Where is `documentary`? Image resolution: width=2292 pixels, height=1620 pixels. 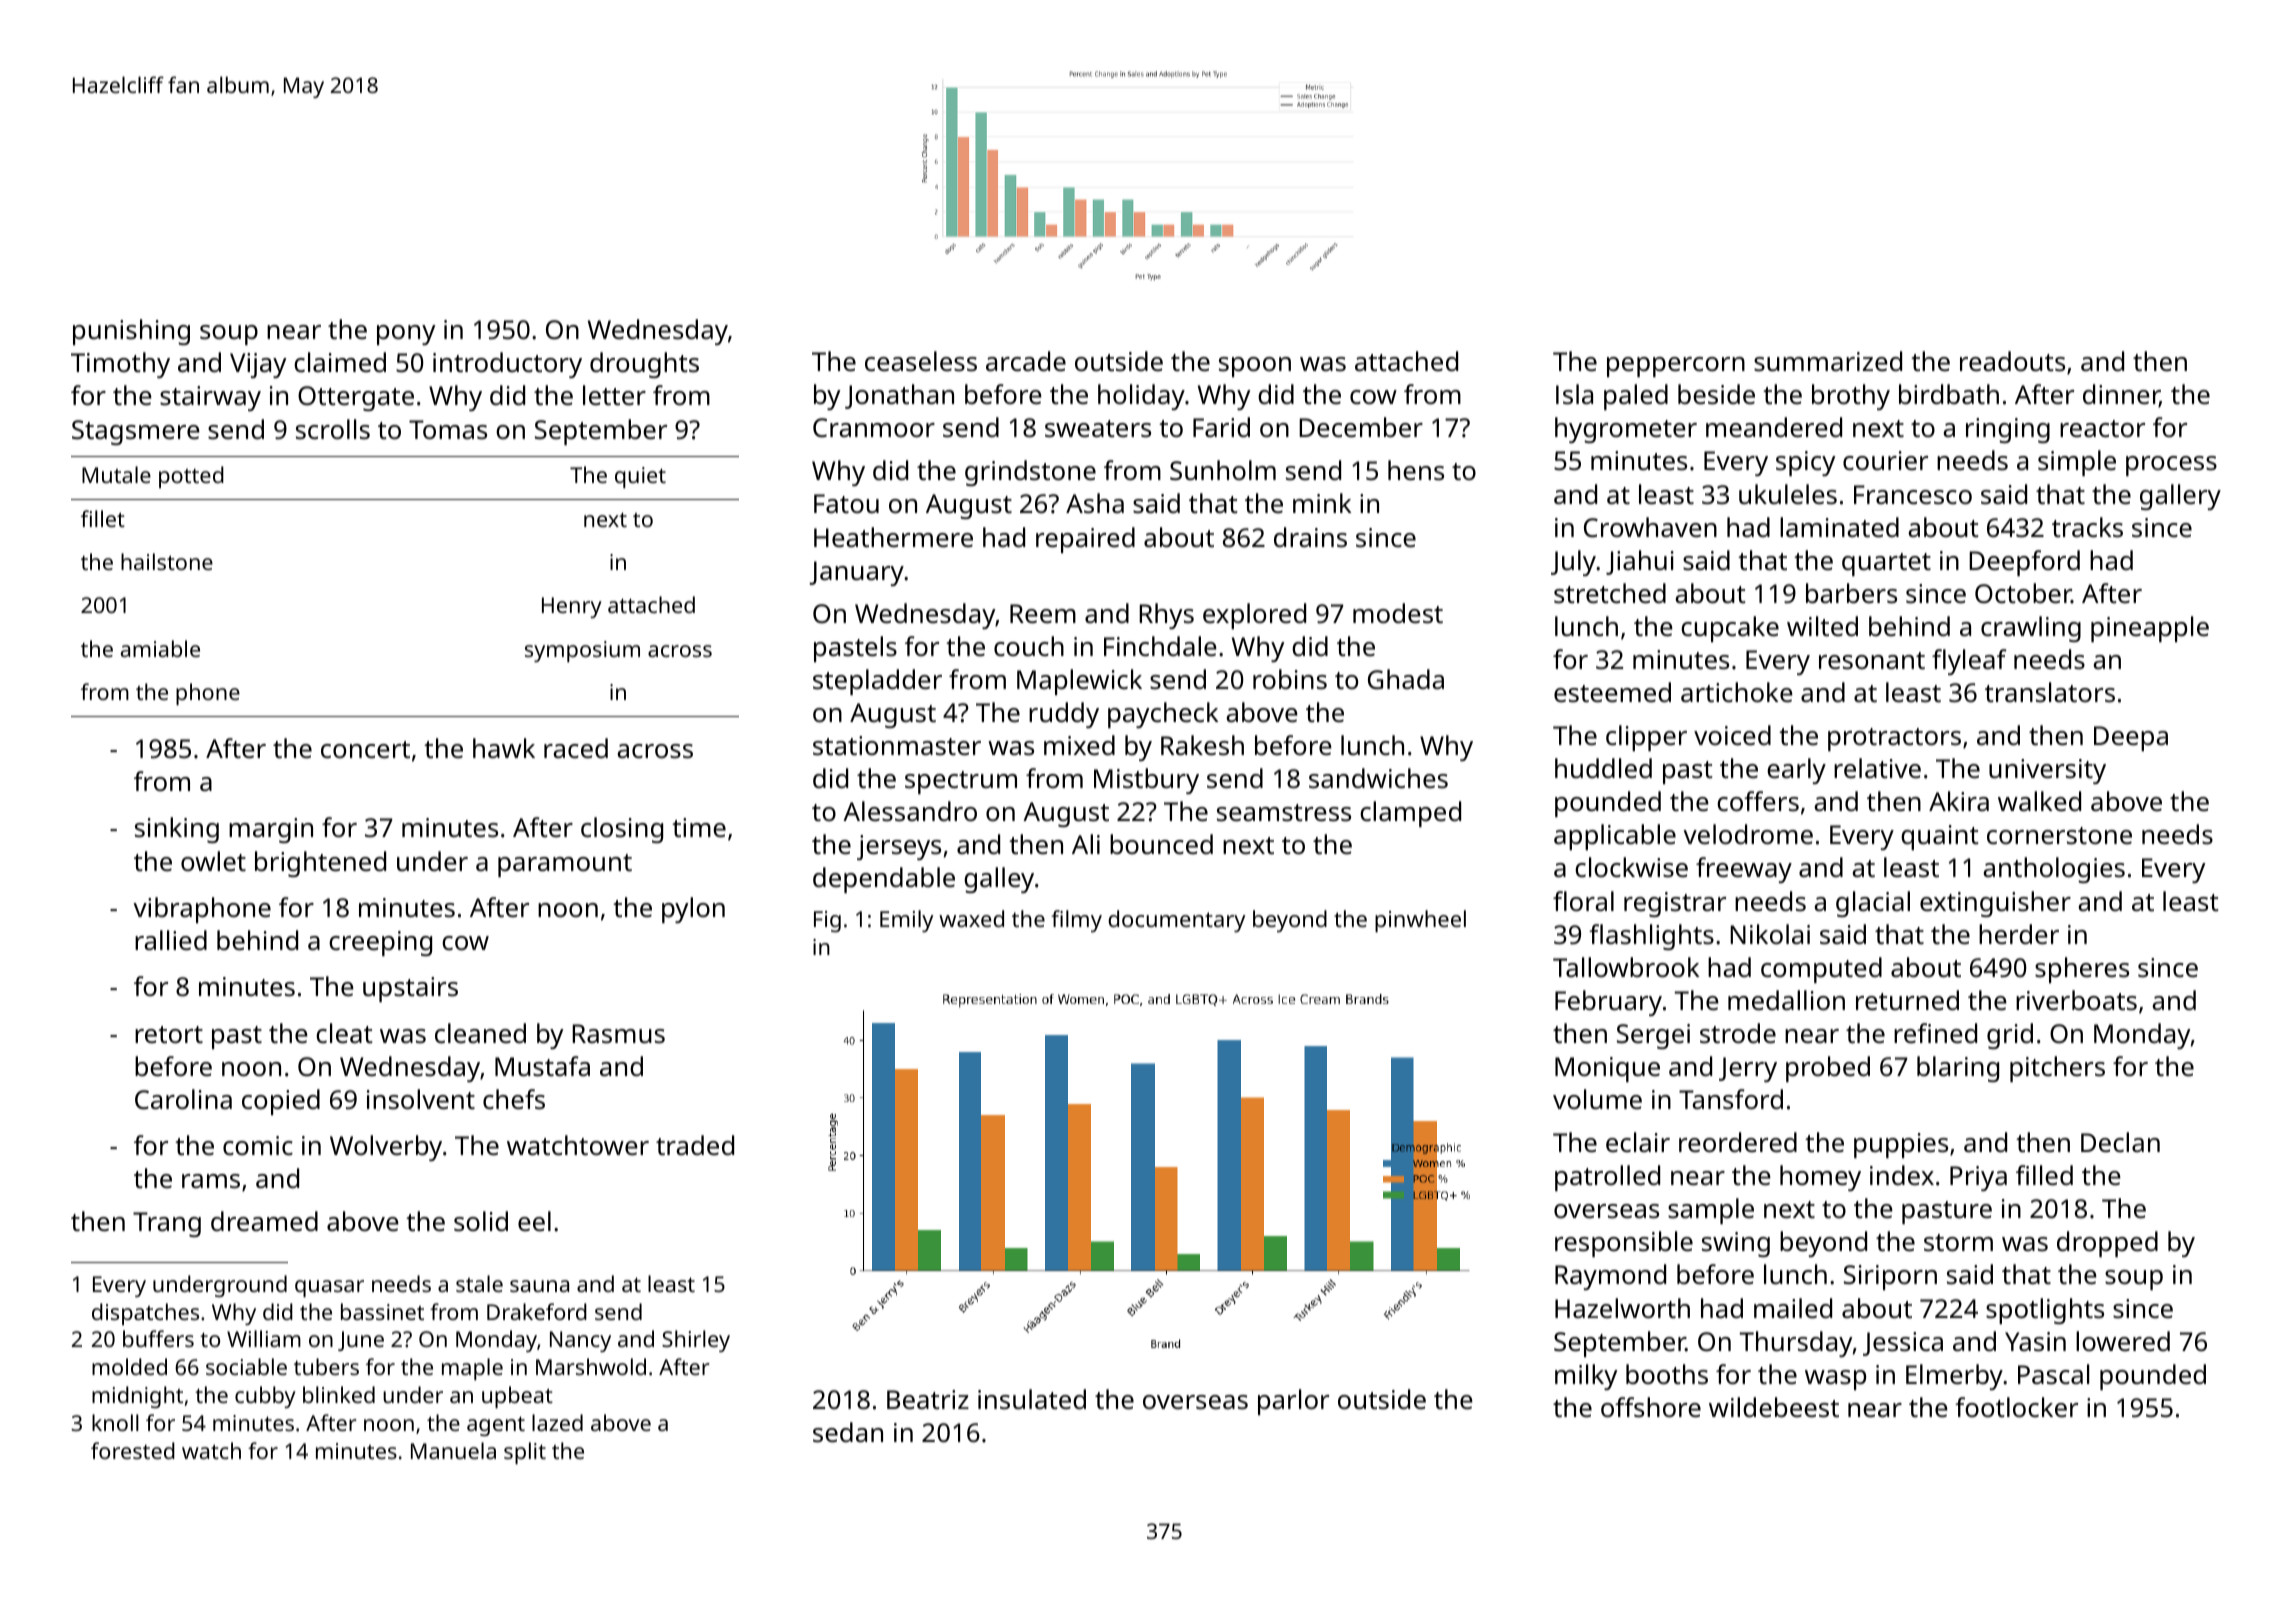
documentary is located at coordinates (1176, 921).
